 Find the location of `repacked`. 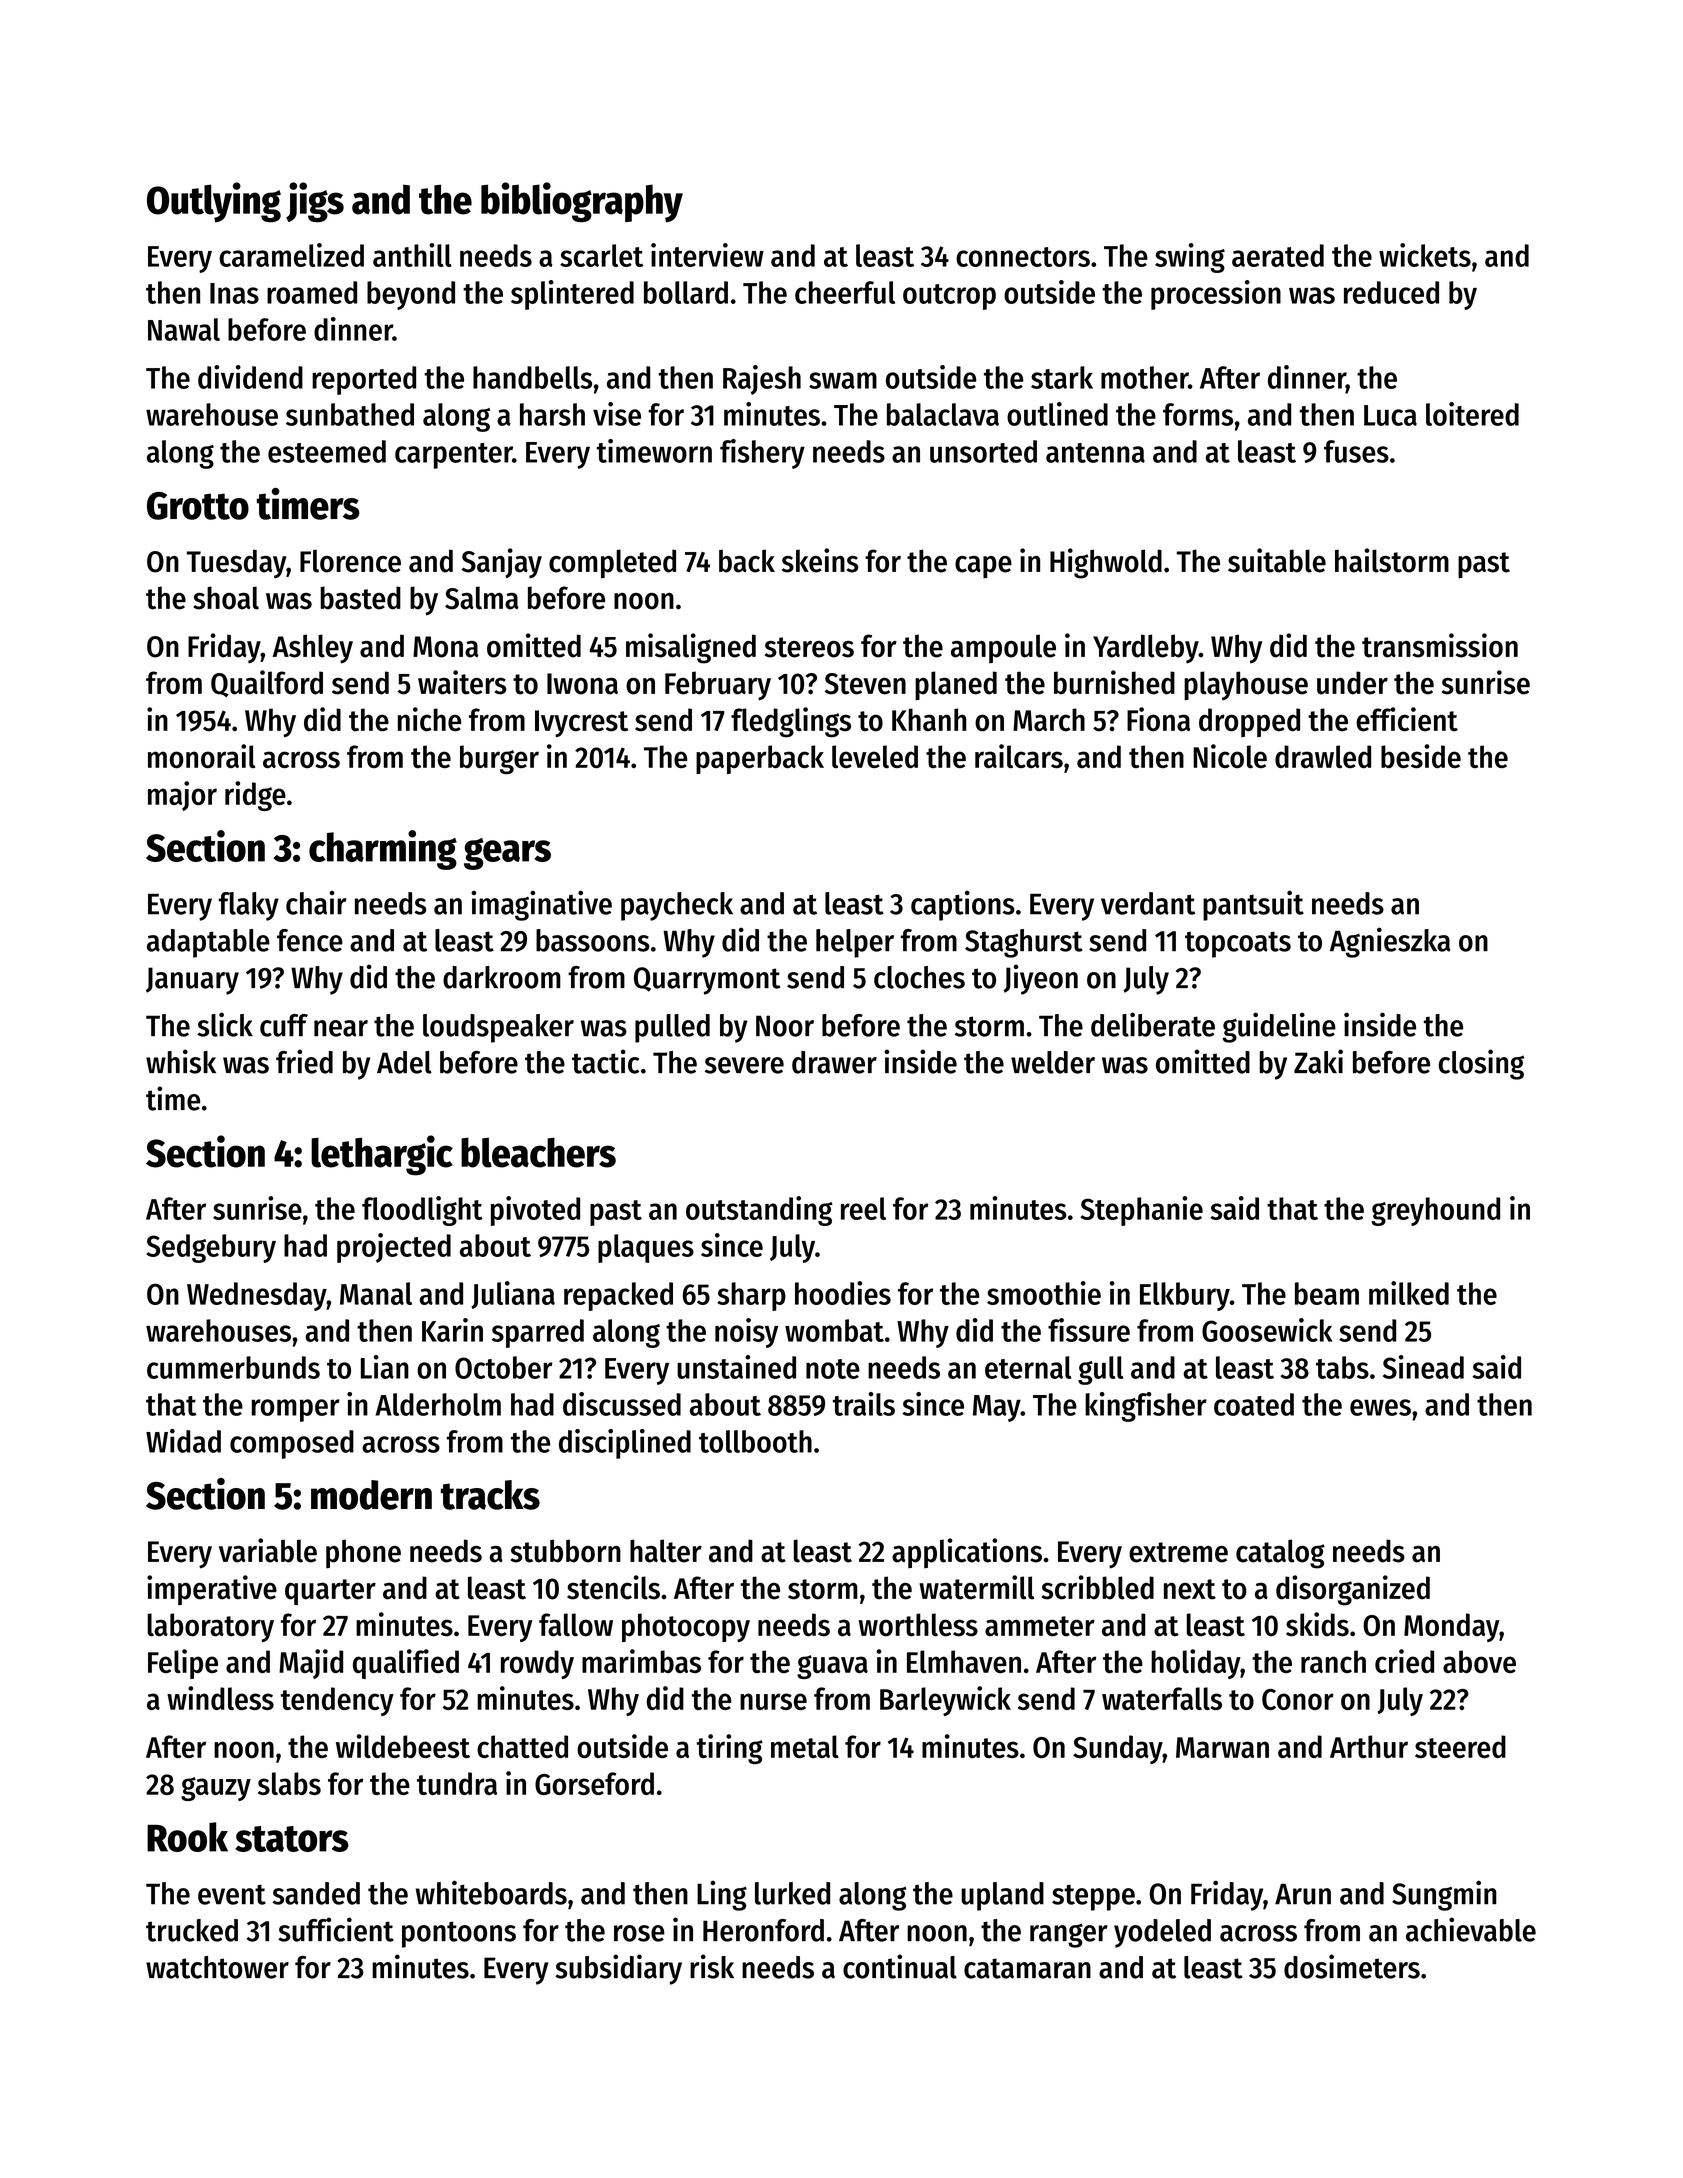

repacked is located at coordinates (618, 1296).
